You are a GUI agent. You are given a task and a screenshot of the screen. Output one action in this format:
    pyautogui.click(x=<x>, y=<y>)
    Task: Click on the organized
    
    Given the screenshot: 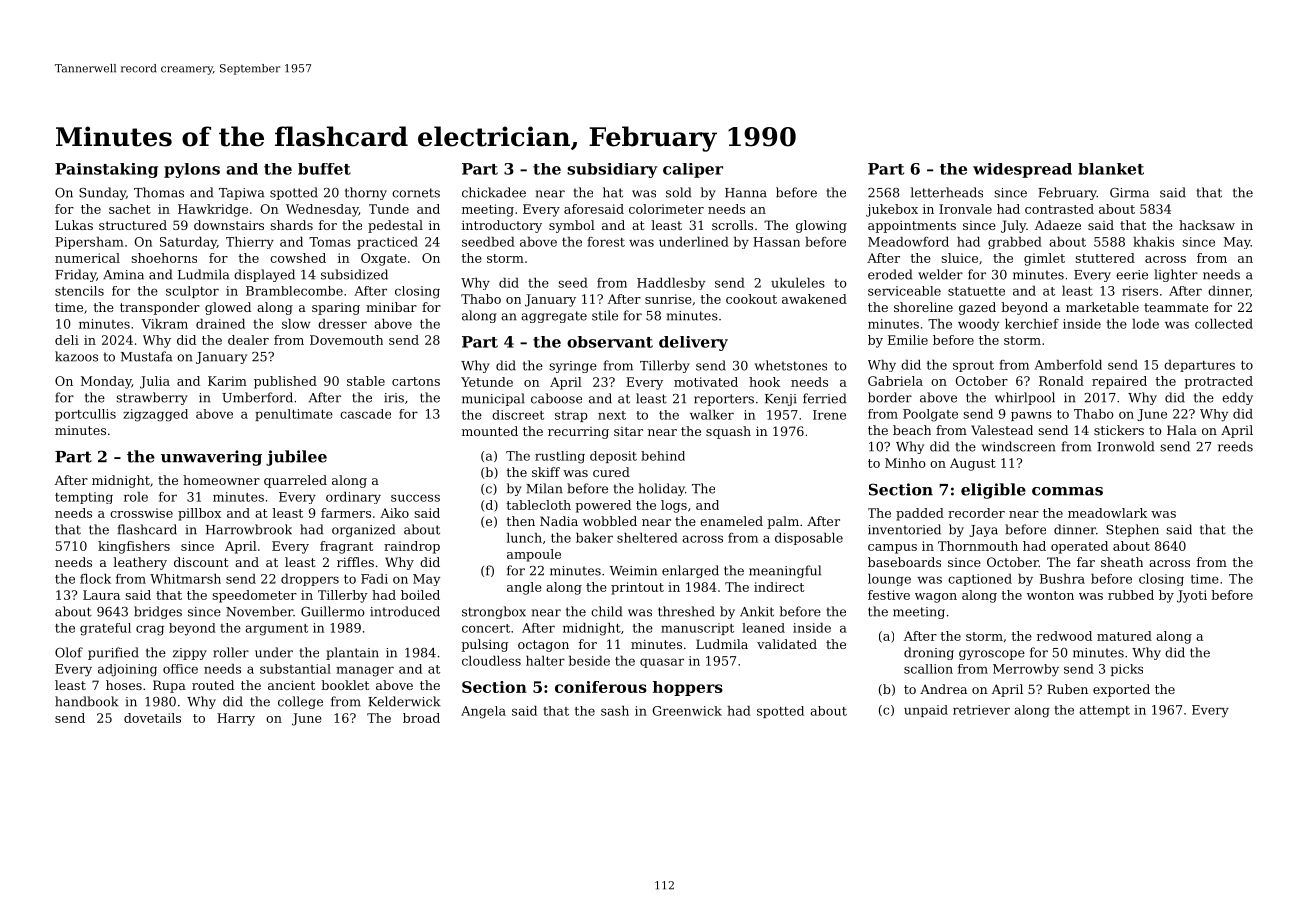 What is the action you would take?
    pyautogui.click(x=363, y=530)
